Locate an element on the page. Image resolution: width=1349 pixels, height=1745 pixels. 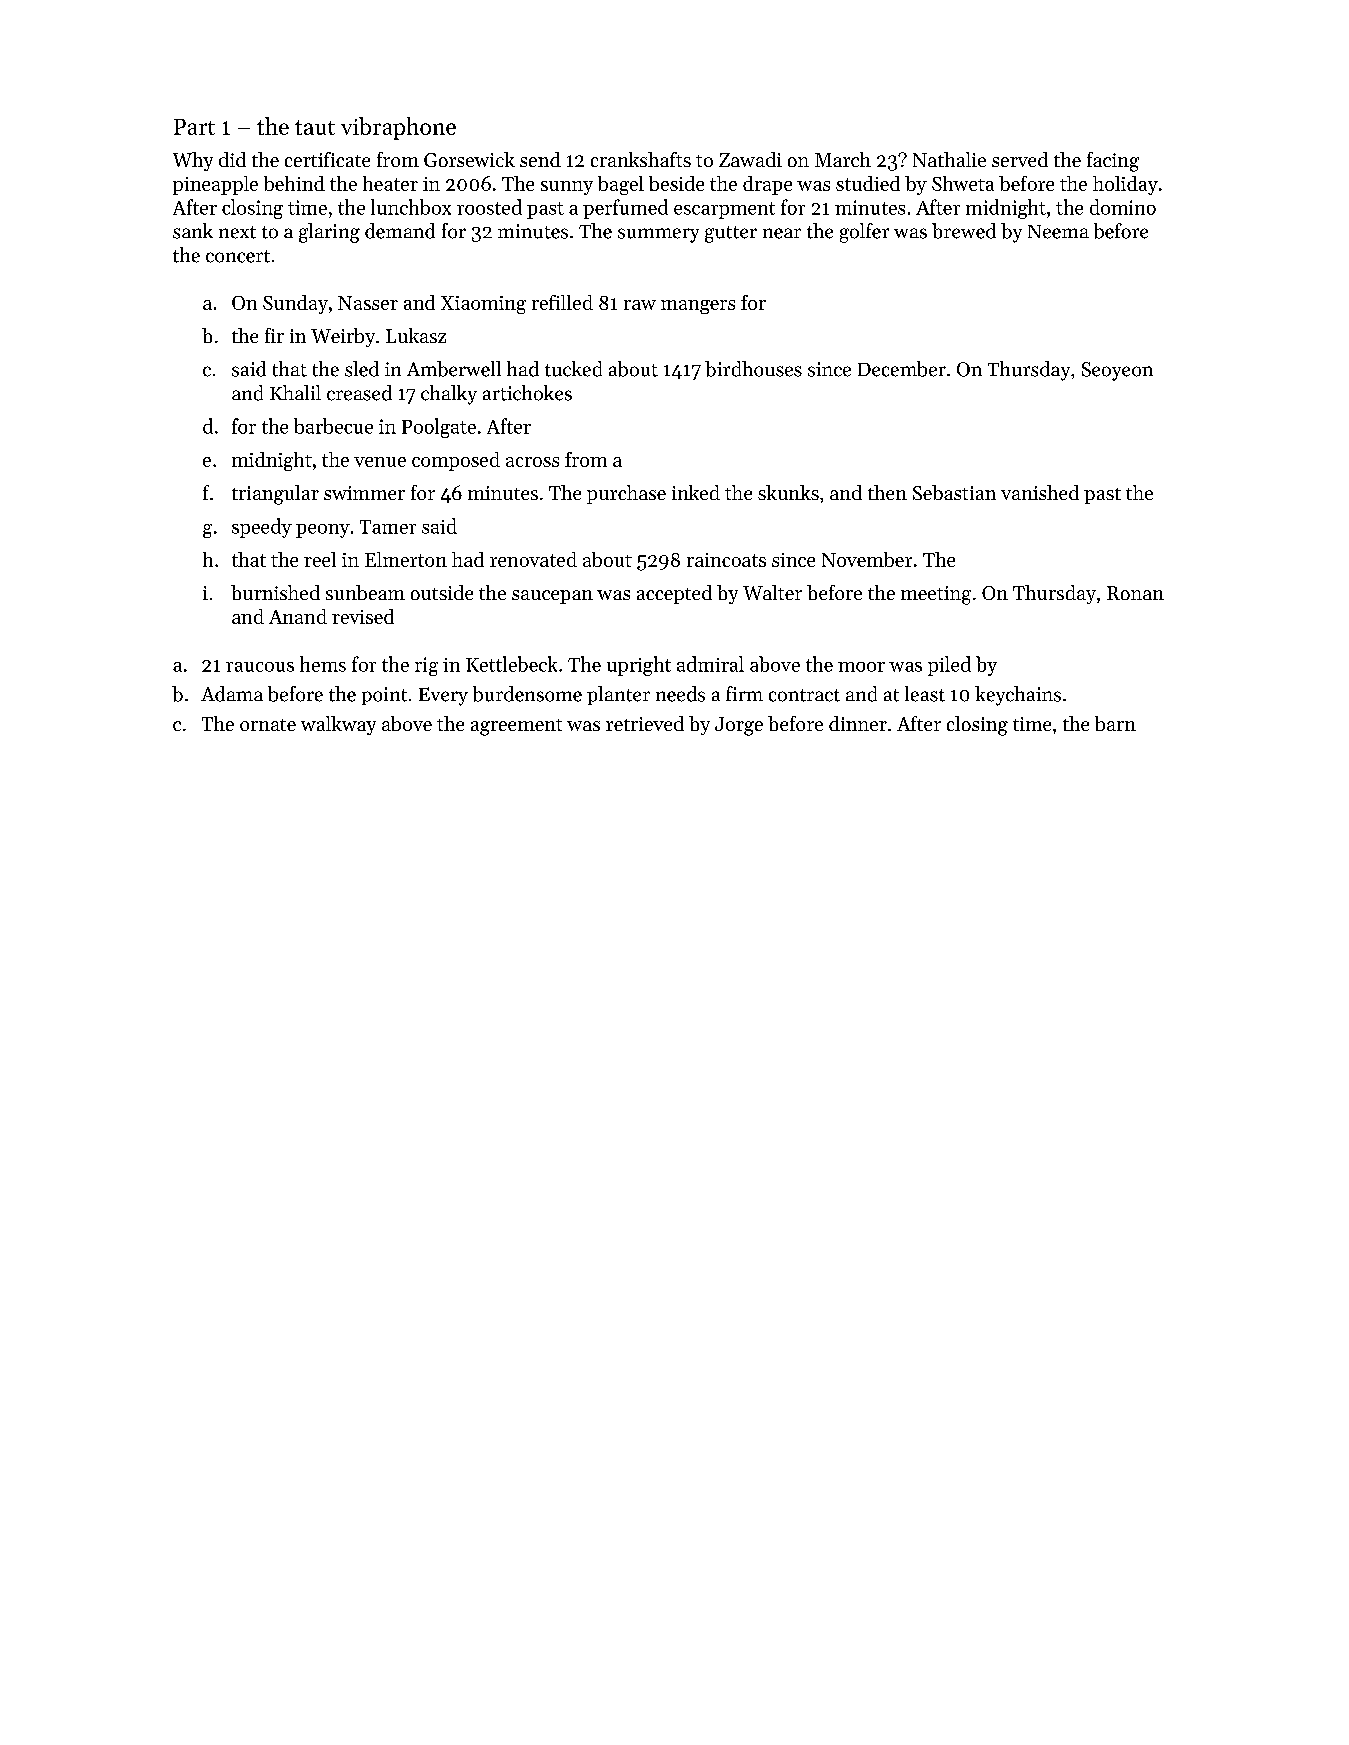
Weirby is located at coordinates (343, 337).
